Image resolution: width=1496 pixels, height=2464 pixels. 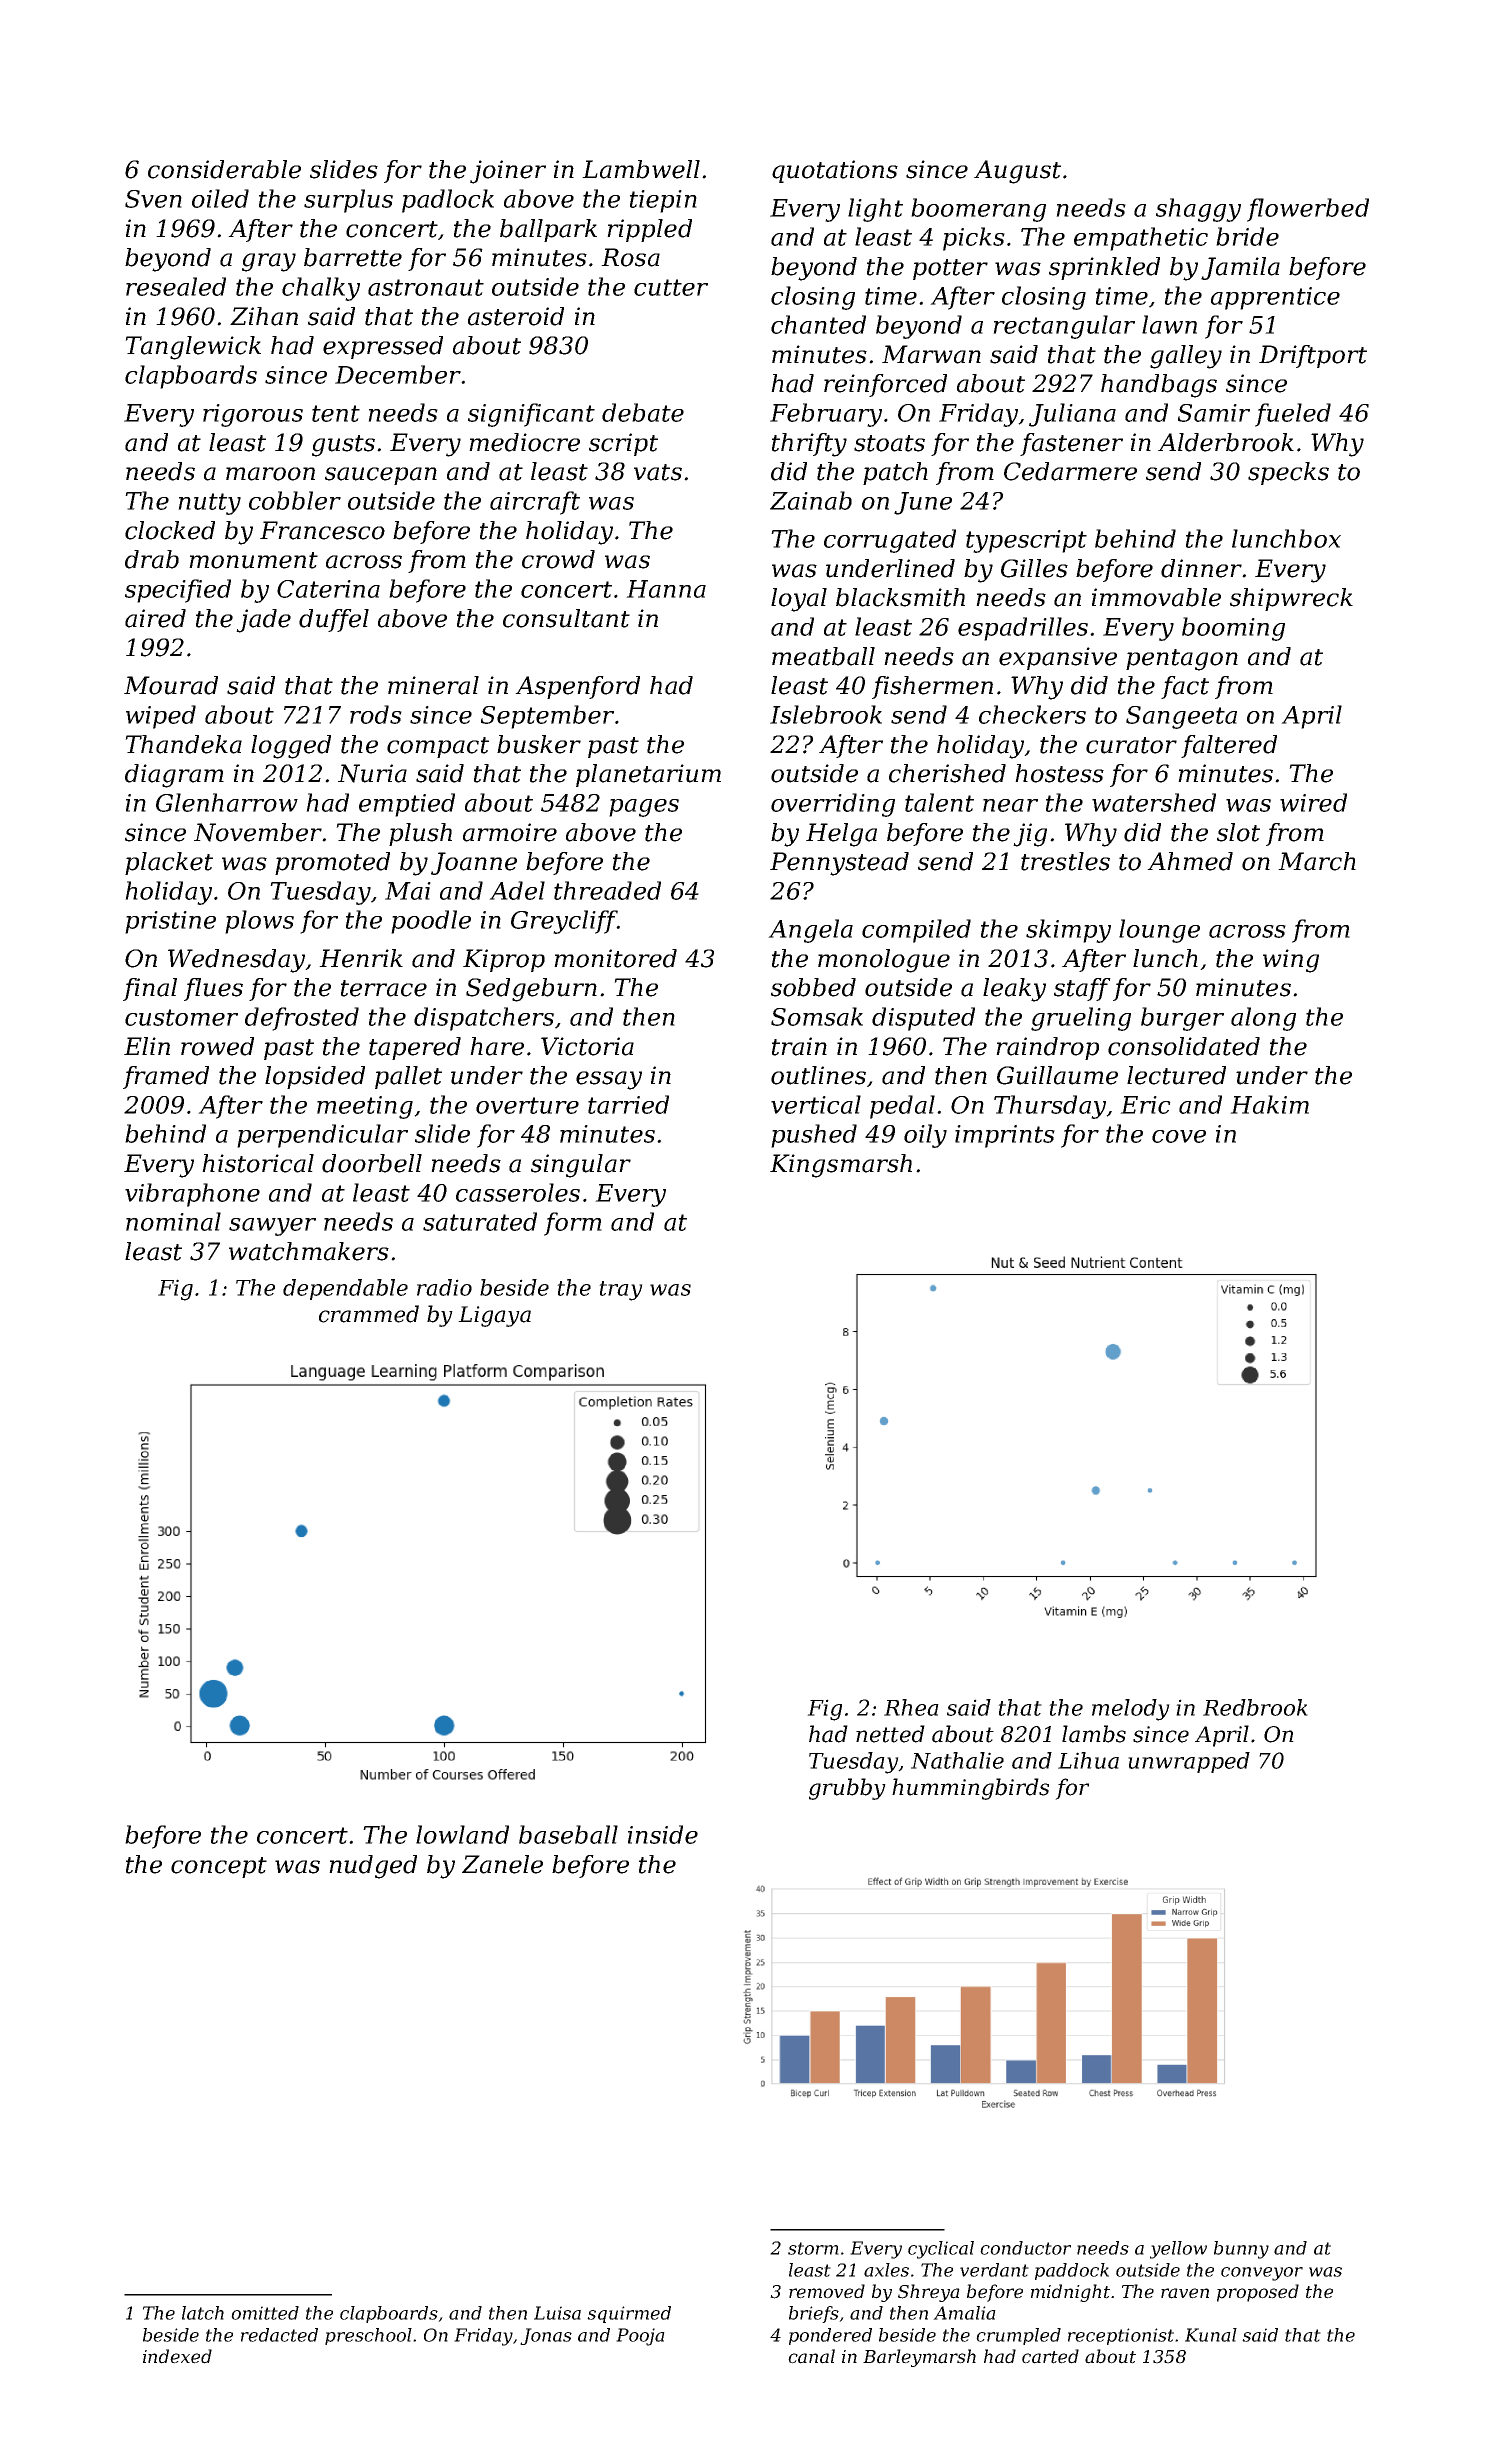 I want to click on chalky, so click(x=321, y=289).
